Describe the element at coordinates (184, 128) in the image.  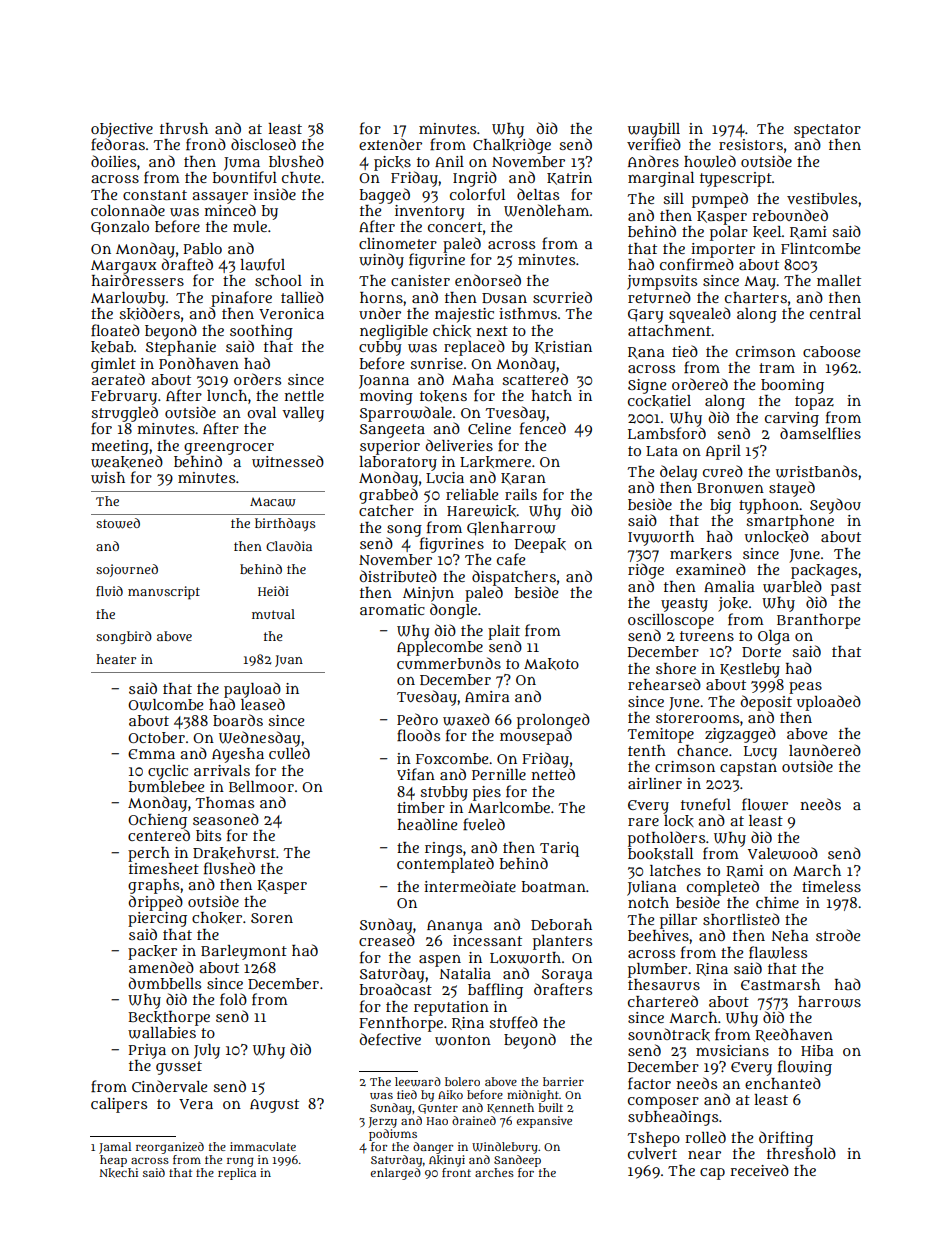
I see `thrush` at that location.
